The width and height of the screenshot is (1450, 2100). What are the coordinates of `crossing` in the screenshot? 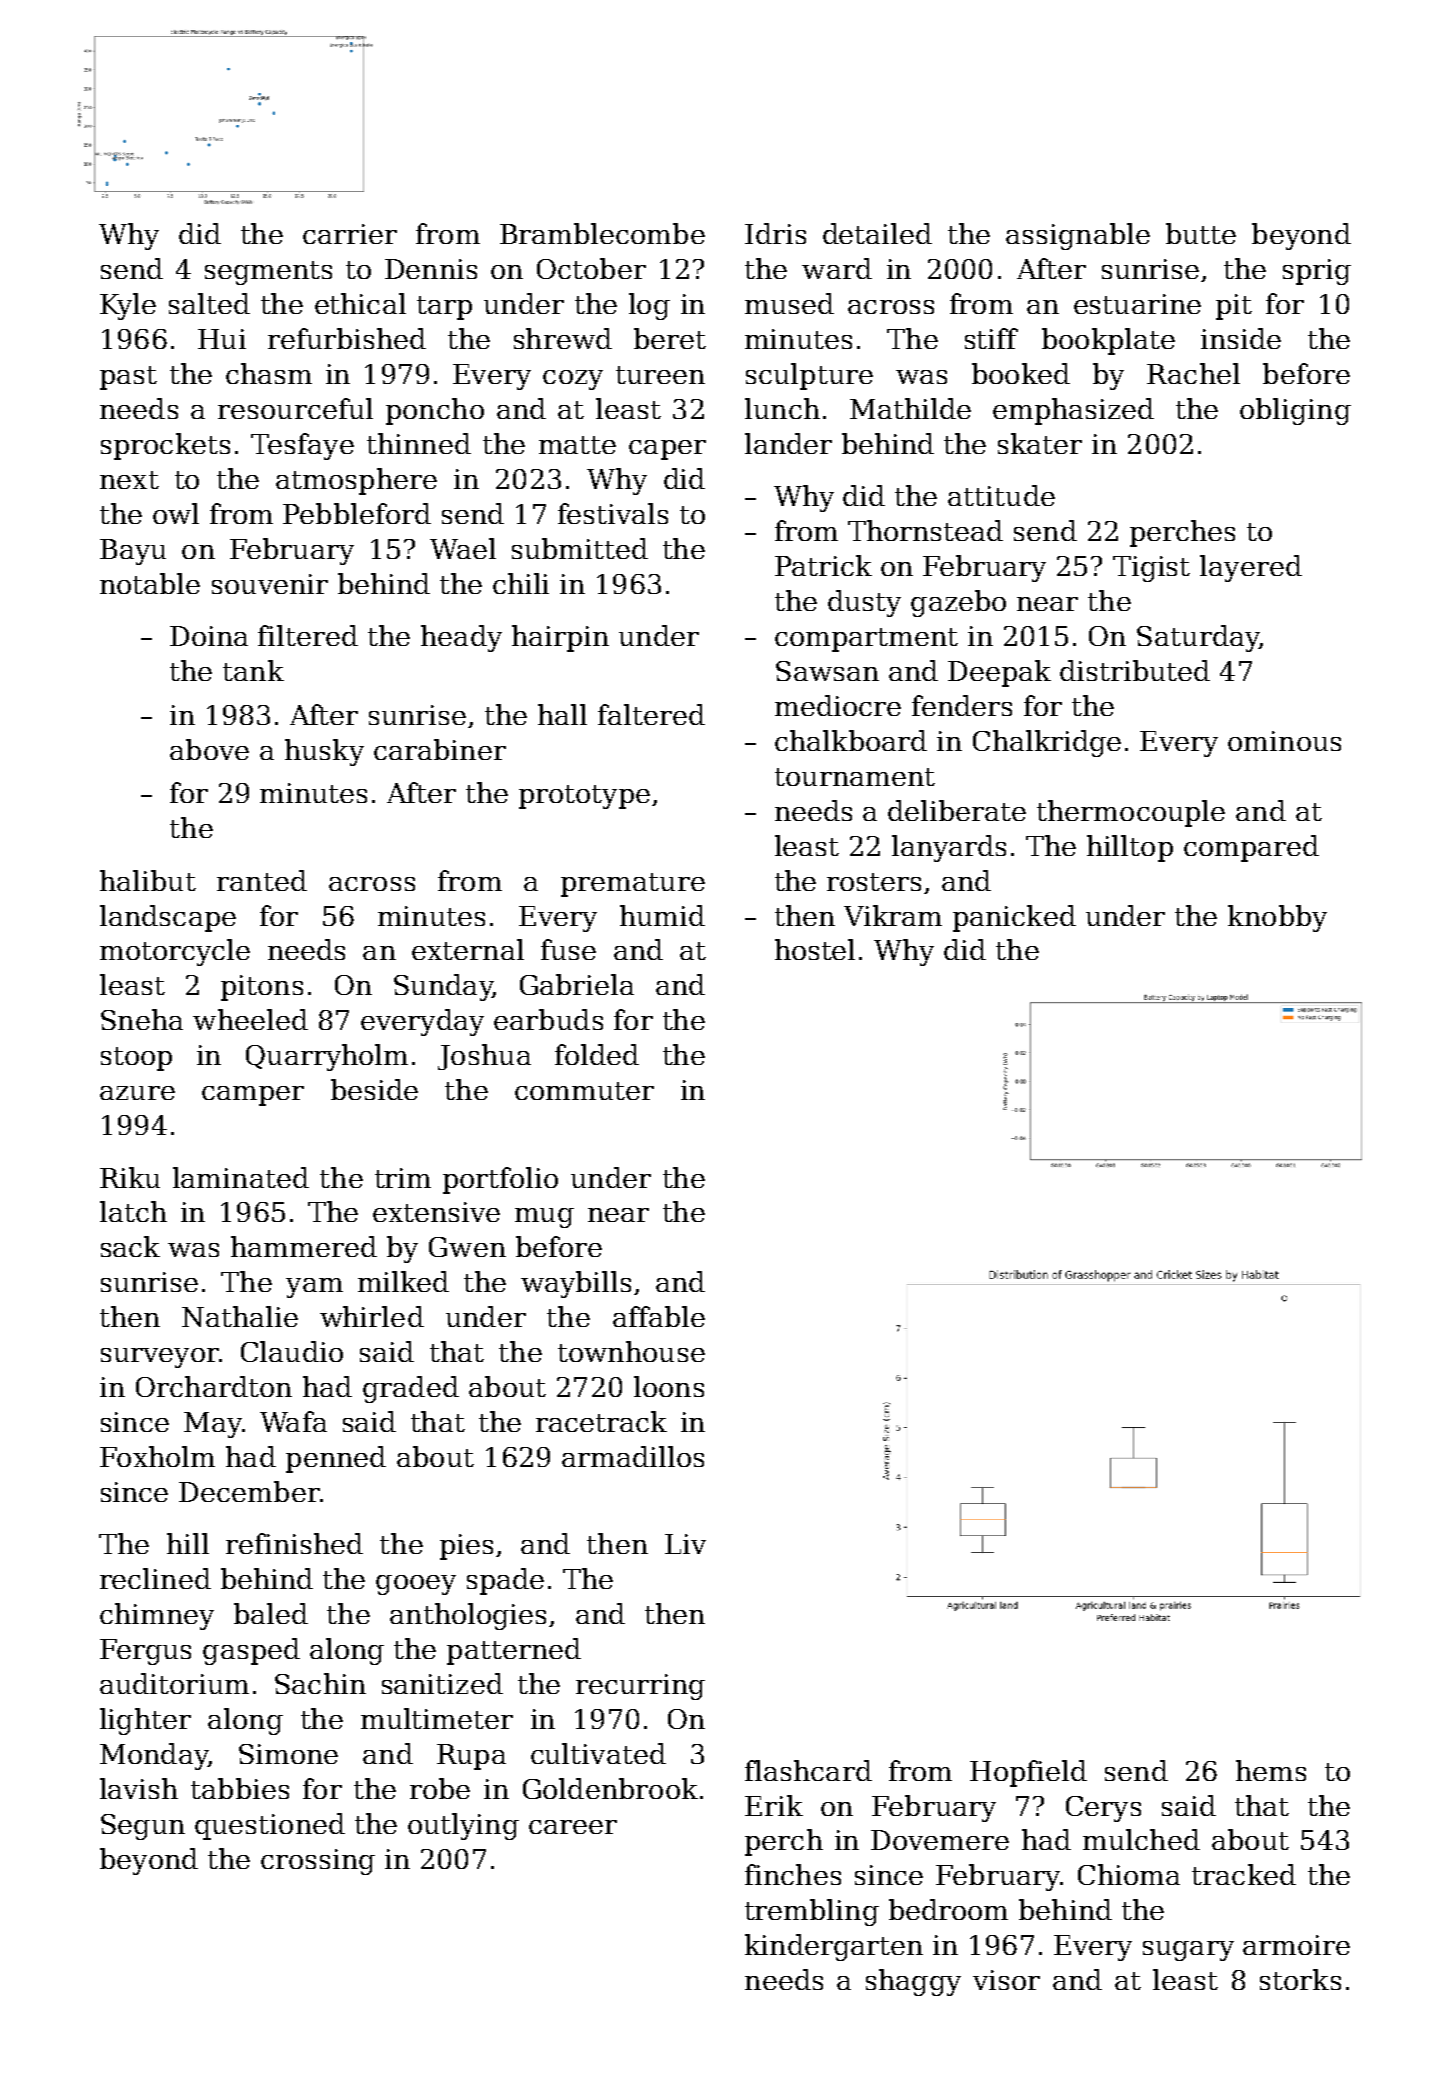 It's located at (318, 1862).
